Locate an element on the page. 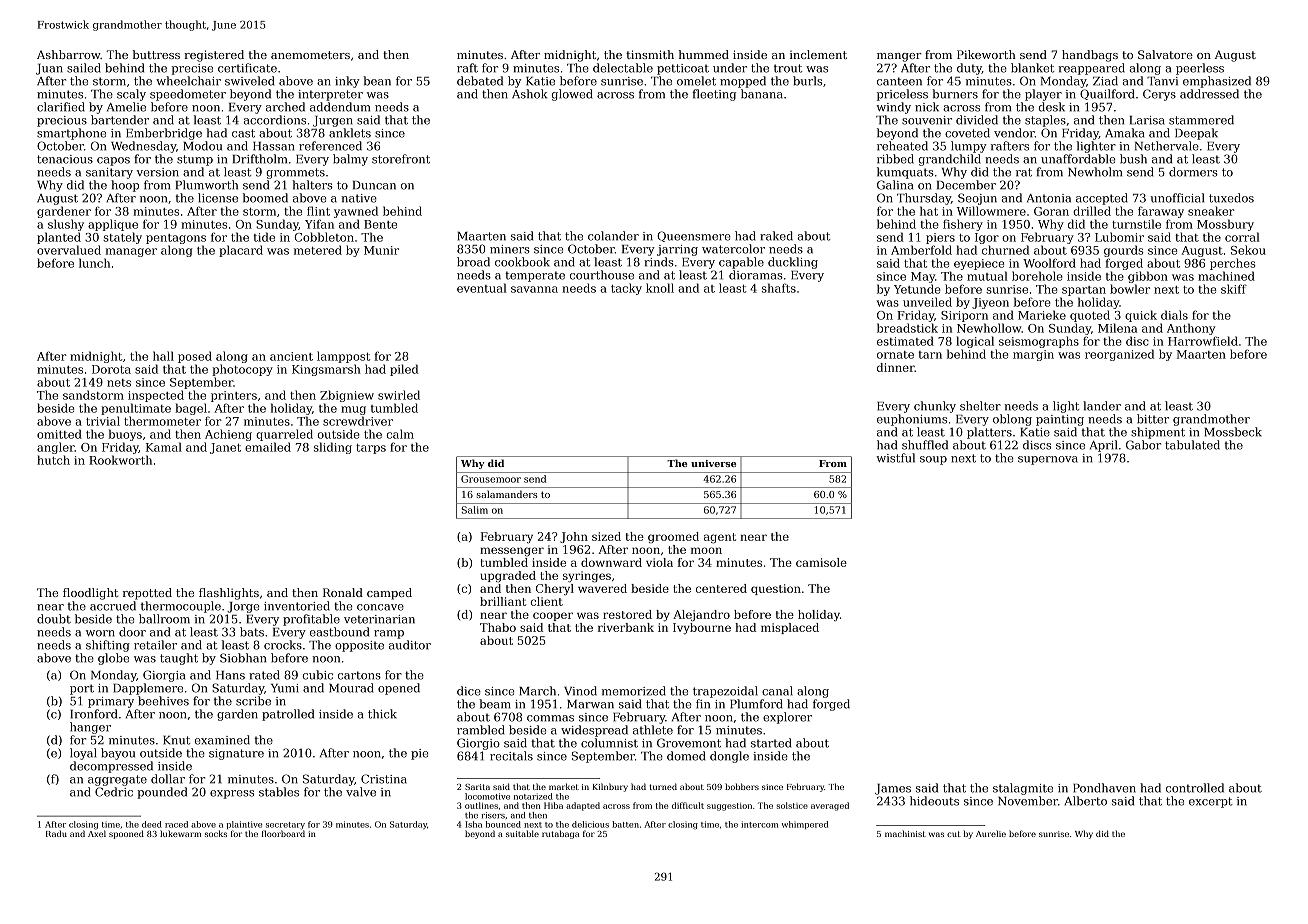  supernova is located at coordinates (1048, 460).
